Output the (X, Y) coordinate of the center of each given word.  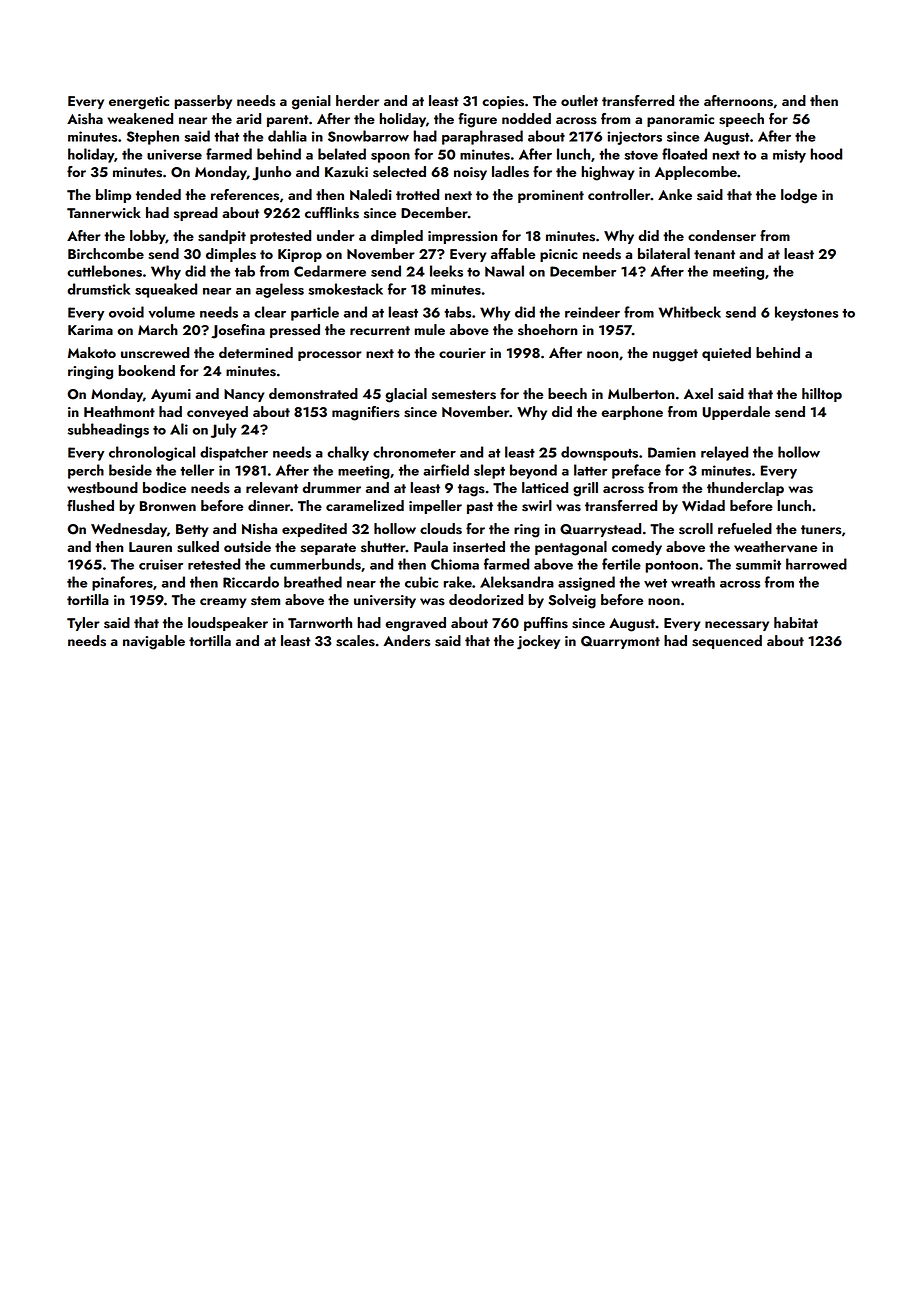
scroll (696, 529)
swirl (537, 506)
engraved (415, 624)
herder (357, 100)
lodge (799, 196)
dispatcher (234, 453)
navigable (154, 642)
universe (174, 154)
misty (789, 156)
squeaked (166, 290)
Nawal (504, 271)
